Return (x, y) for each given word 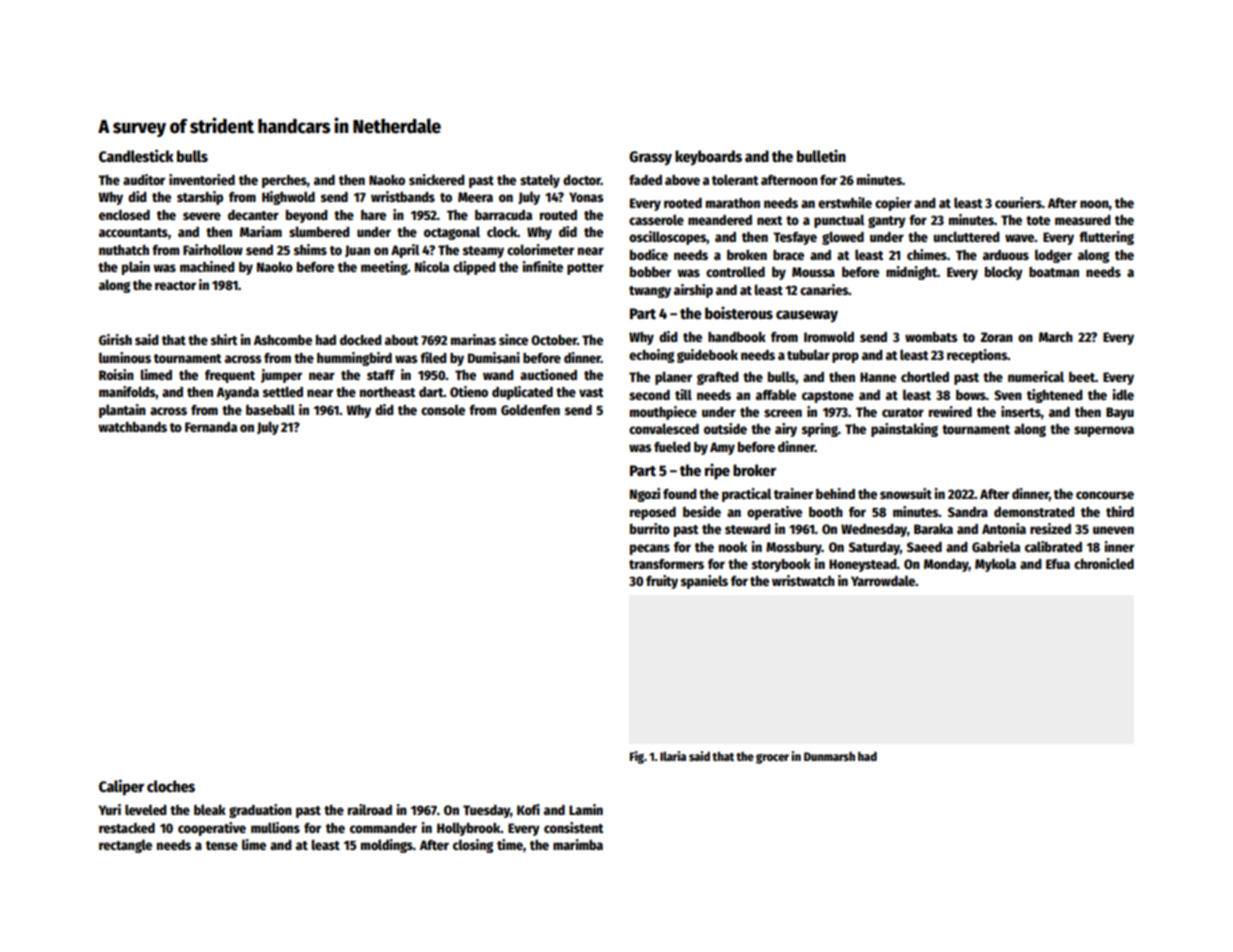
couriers (1018, 202)
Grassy (650, 158)
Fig (637, 757)
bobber (650, 272)
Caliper (121, 787)
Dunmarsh (829, 756)
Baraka (933, 528)
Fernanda (211, 427)
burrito (650, 528)
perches (284, 181)
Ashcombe (283, 340)
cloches (171, 786)
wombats (931, 337)
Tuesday (486, 811)
